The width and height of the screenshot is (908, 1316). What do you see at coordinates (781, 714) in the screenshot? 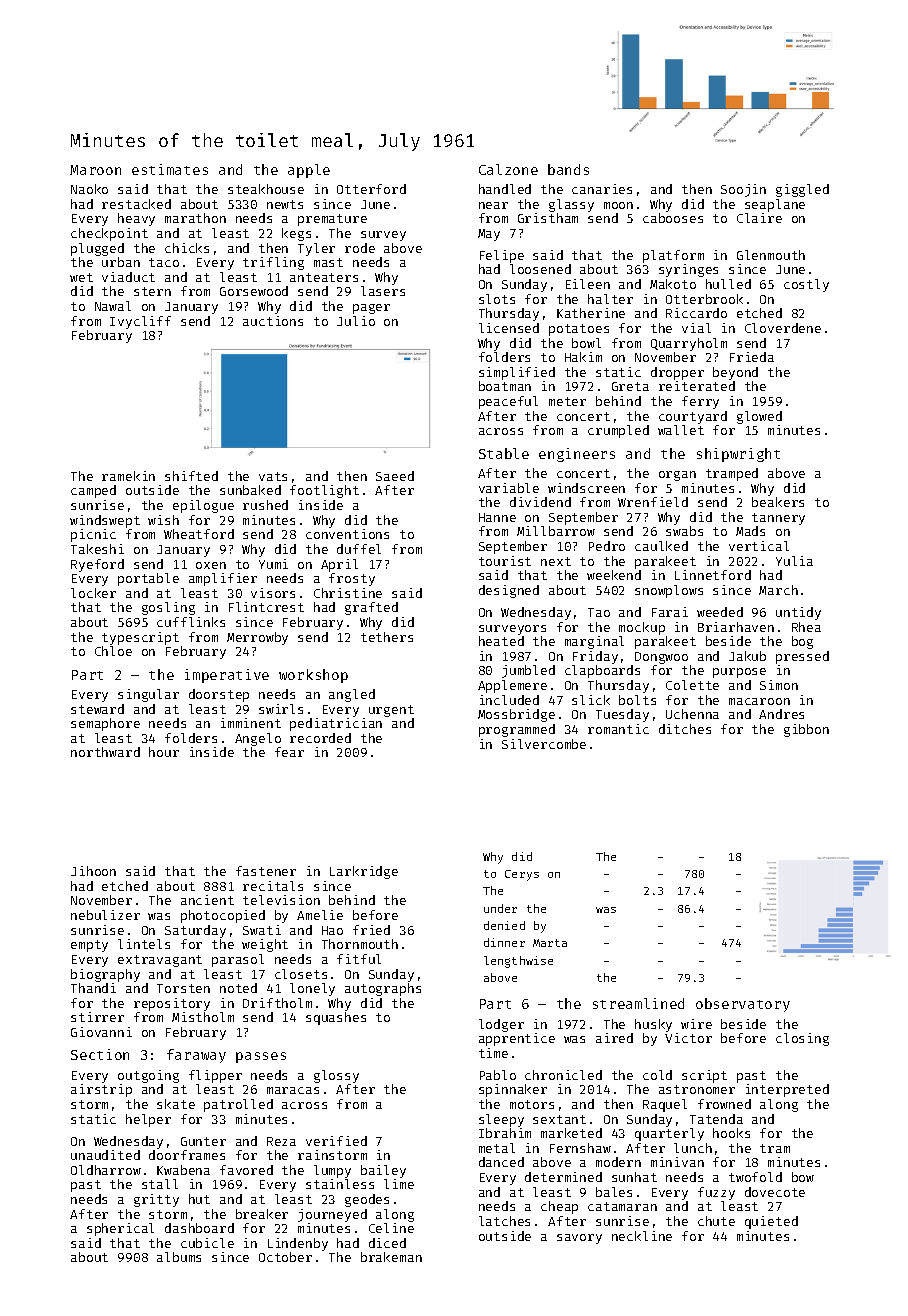
I see `Andres` at bounding box center [781, 714].
